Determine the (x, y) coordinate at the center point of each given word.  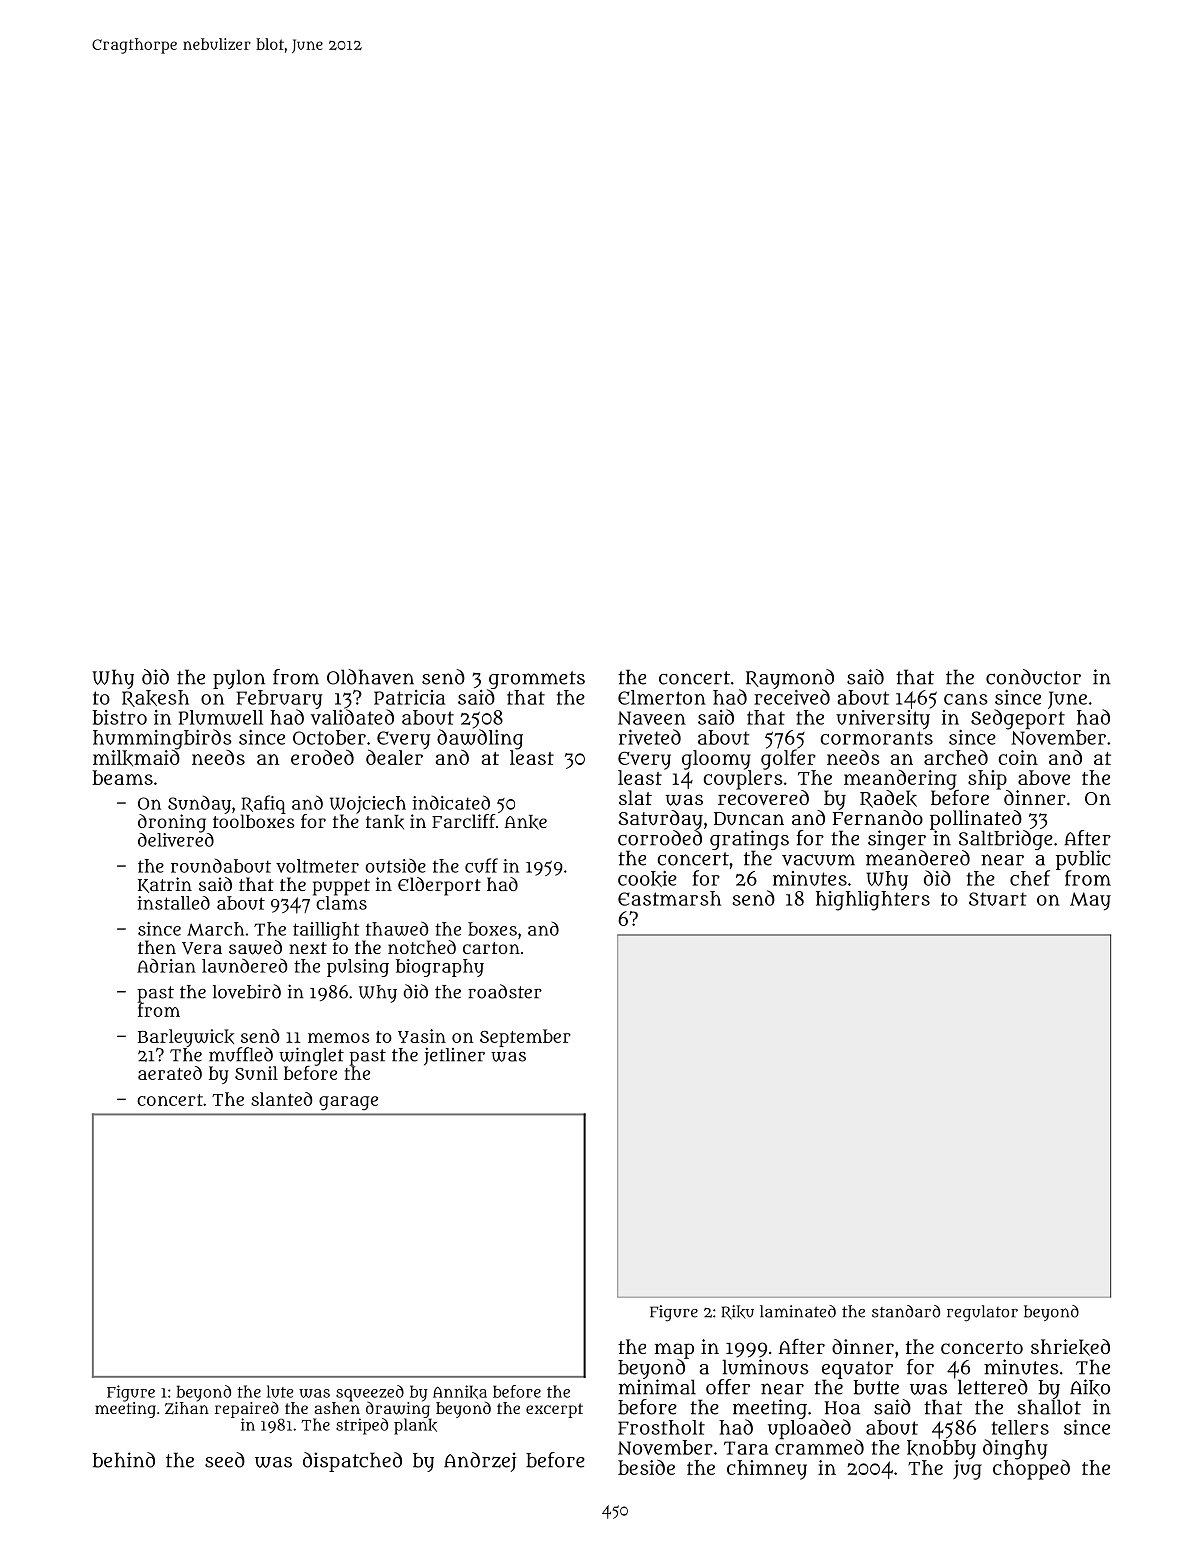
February (279, 699)
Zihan (187, 1408)
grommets (537, 680)
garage (348, 1103)
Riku (738, 1312)
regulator (982, 1313)
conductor (1033, 677)
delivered (176, 840)
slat (635, 797)
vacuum (818, 860)
